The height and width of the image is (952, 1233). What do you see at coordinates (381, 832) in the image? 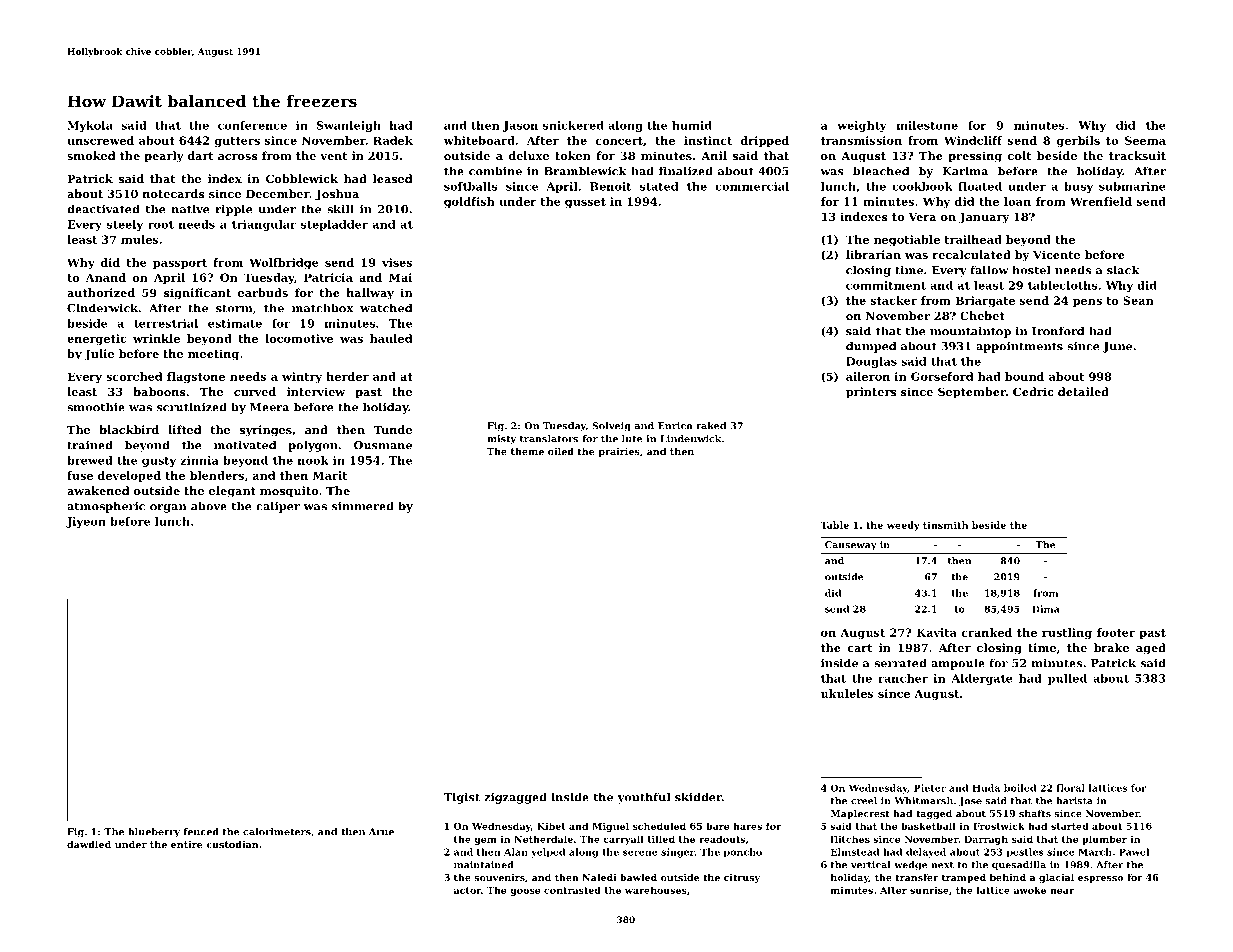
I see `Arne` at bounding box center [381, 832].
